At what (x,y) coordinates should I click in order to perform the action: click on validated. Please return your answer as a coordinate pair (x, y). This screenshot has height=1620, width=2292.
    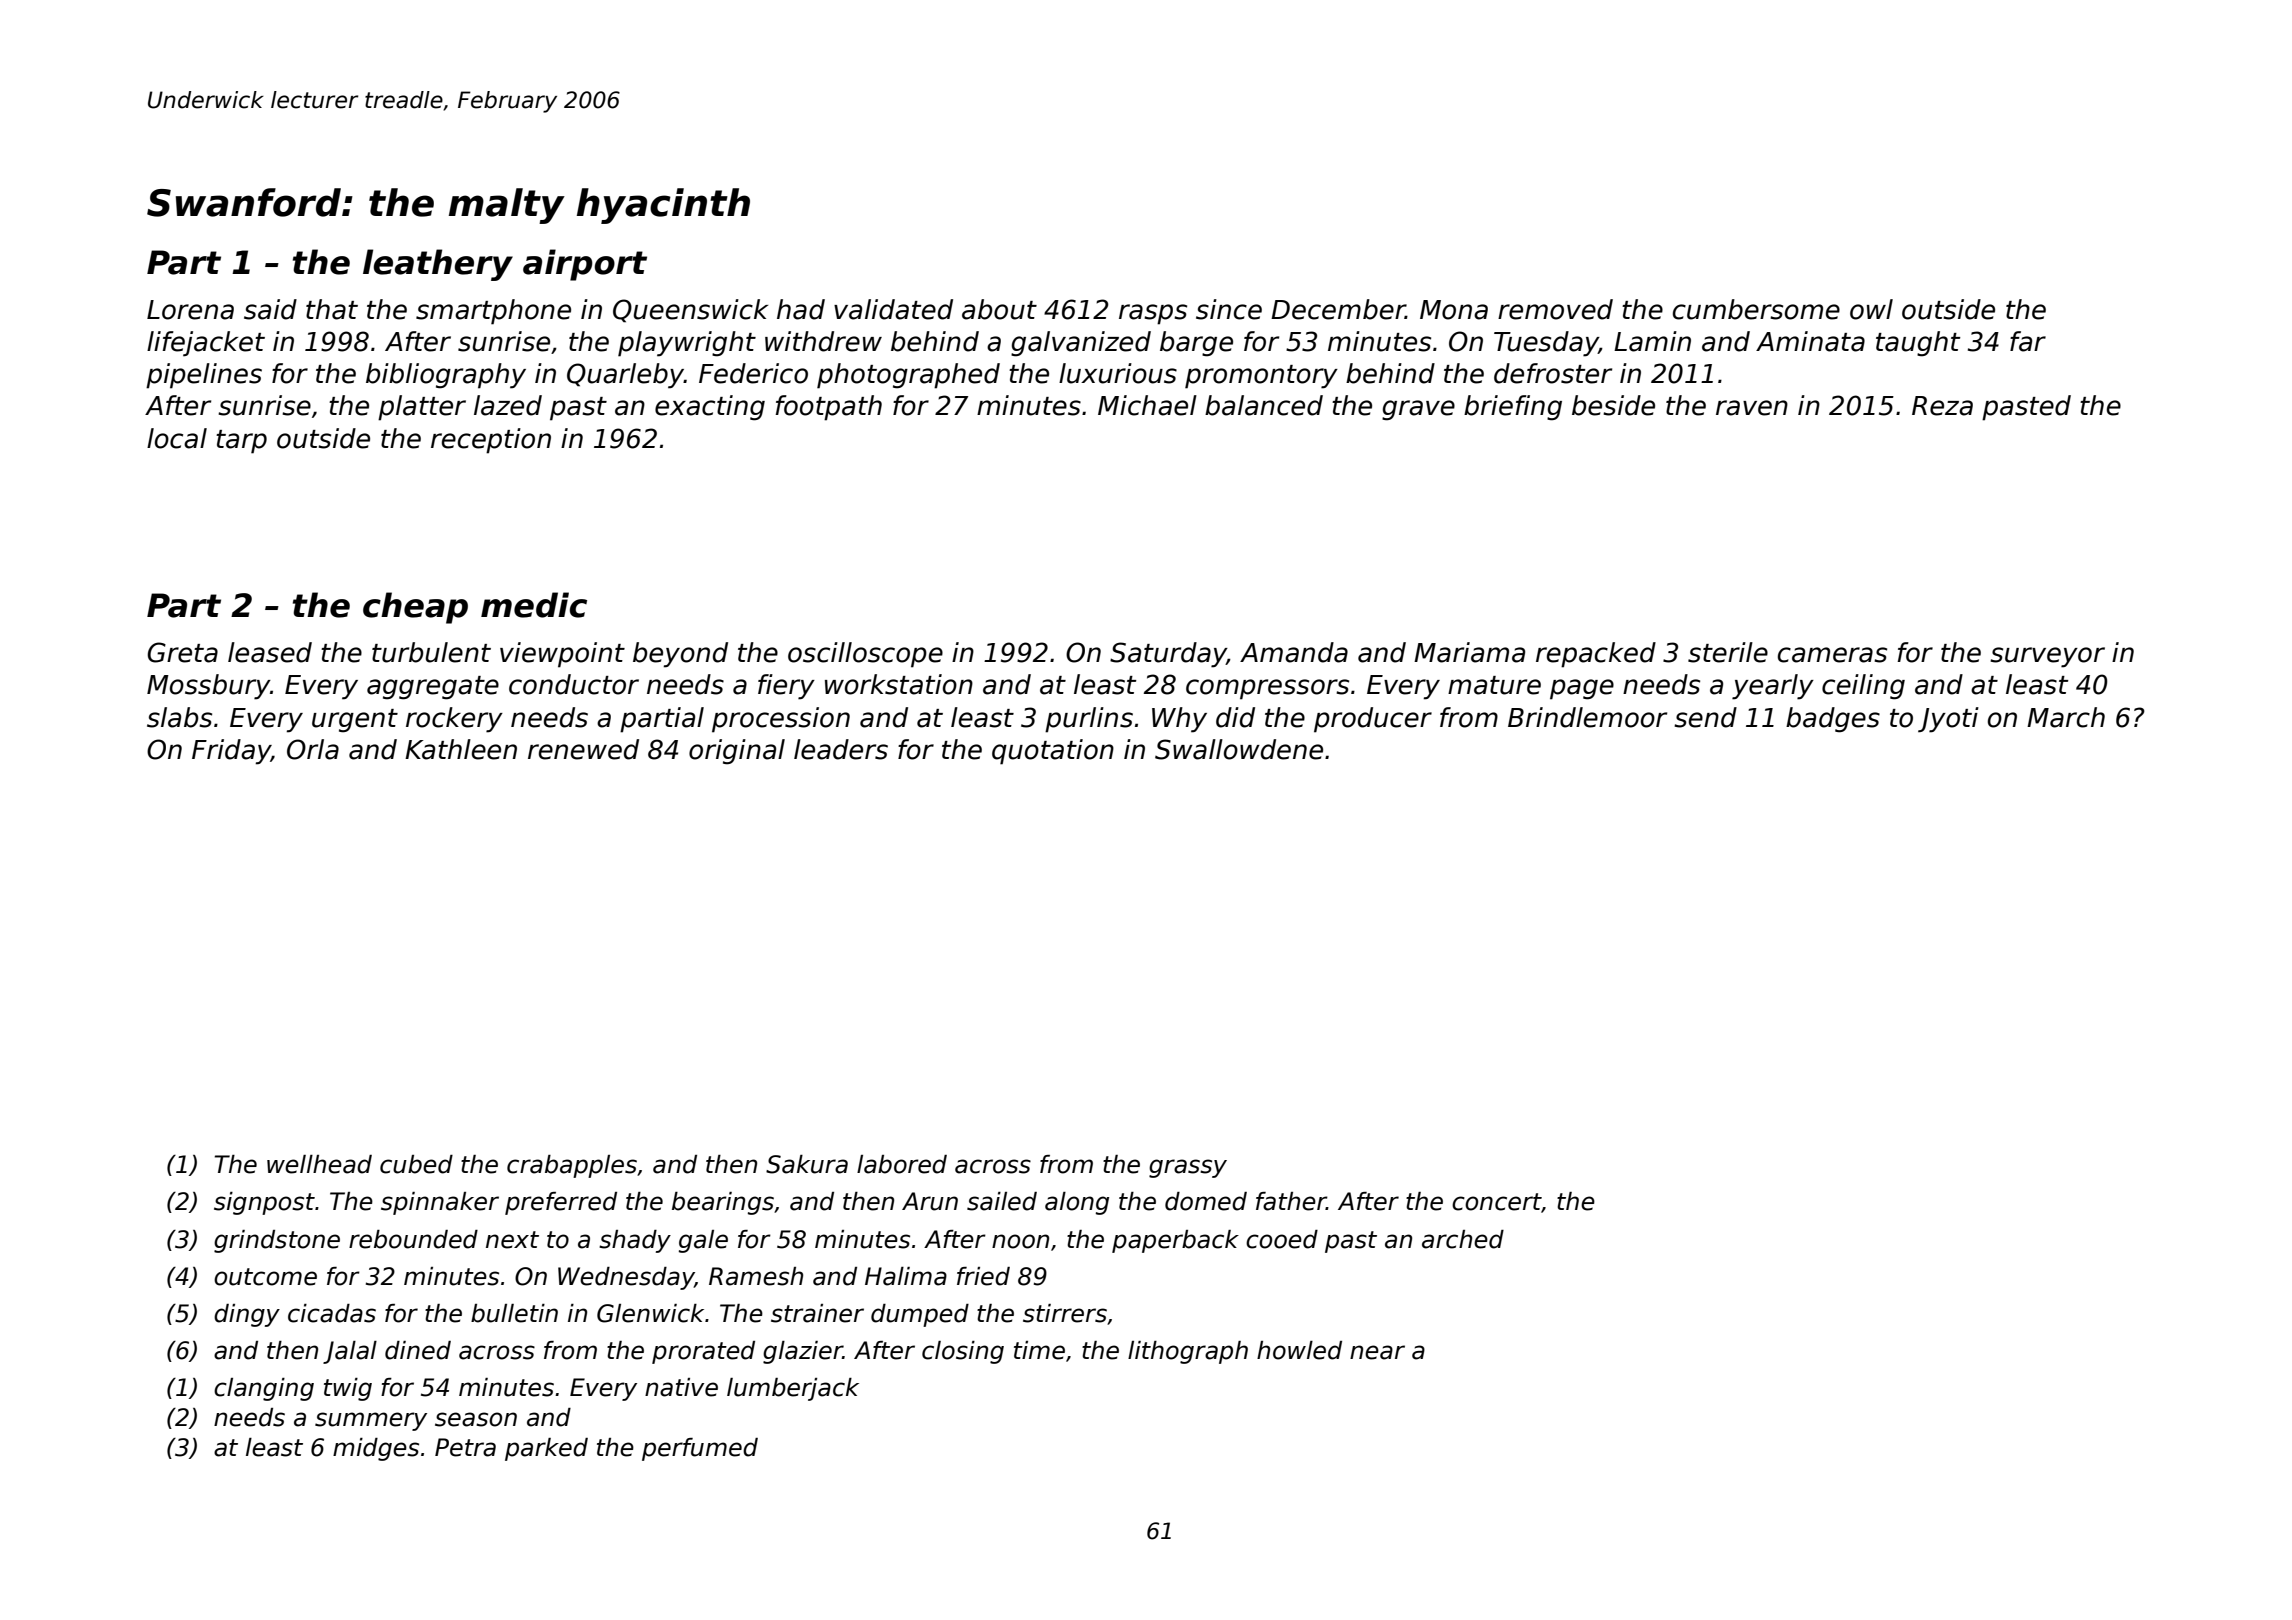
    Looking at the image, I should click on (893, 309).
